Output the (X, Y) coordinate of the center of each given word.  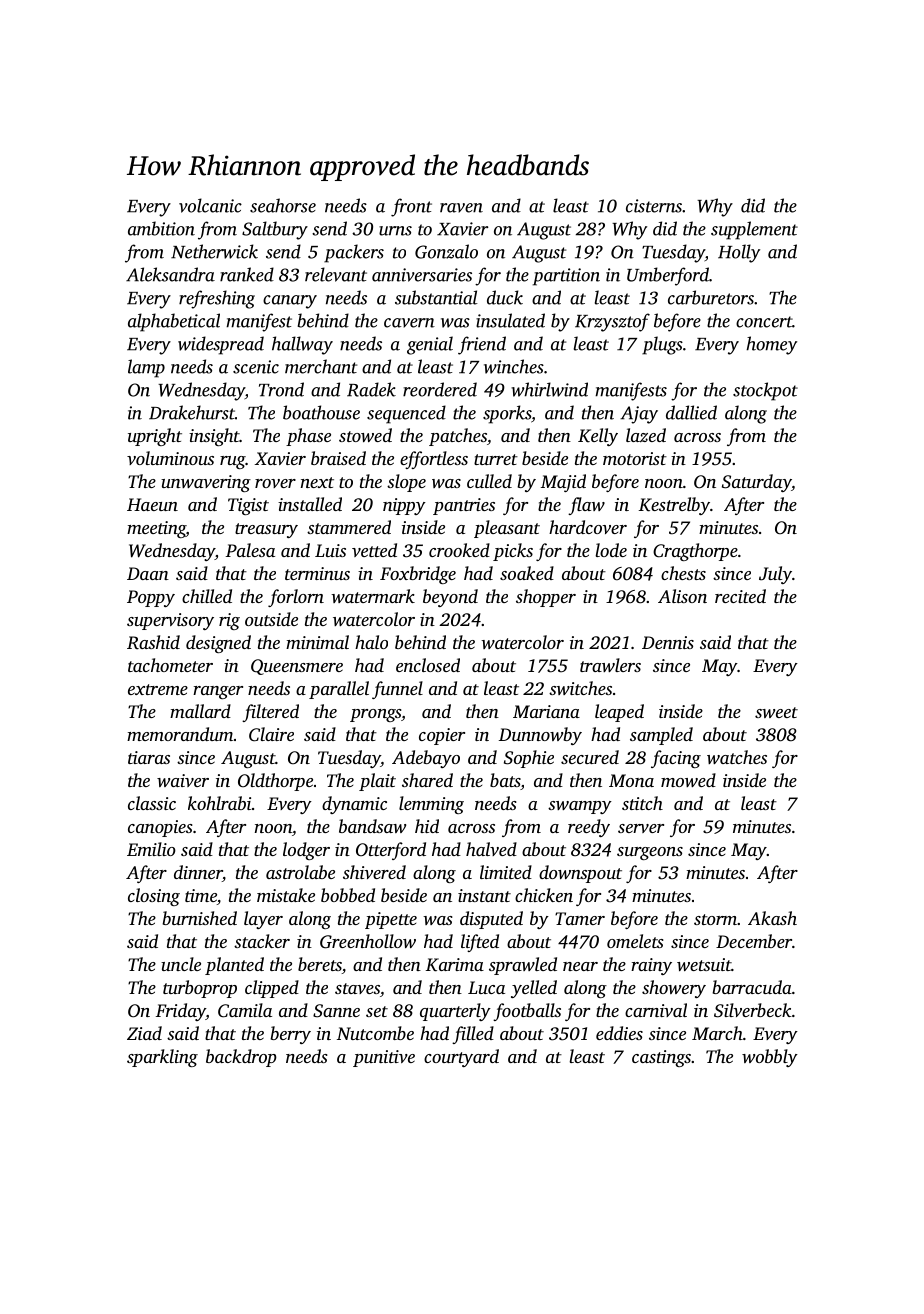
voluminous (170, 458)
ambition (161, 228)
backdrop (241, 1058)
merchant (321, 366)
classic (152, 803)
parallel (339, 690)
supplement (754, 230)
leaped (619, 713)
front (411, 207)
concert (764, 322)
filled (473, 1035)
